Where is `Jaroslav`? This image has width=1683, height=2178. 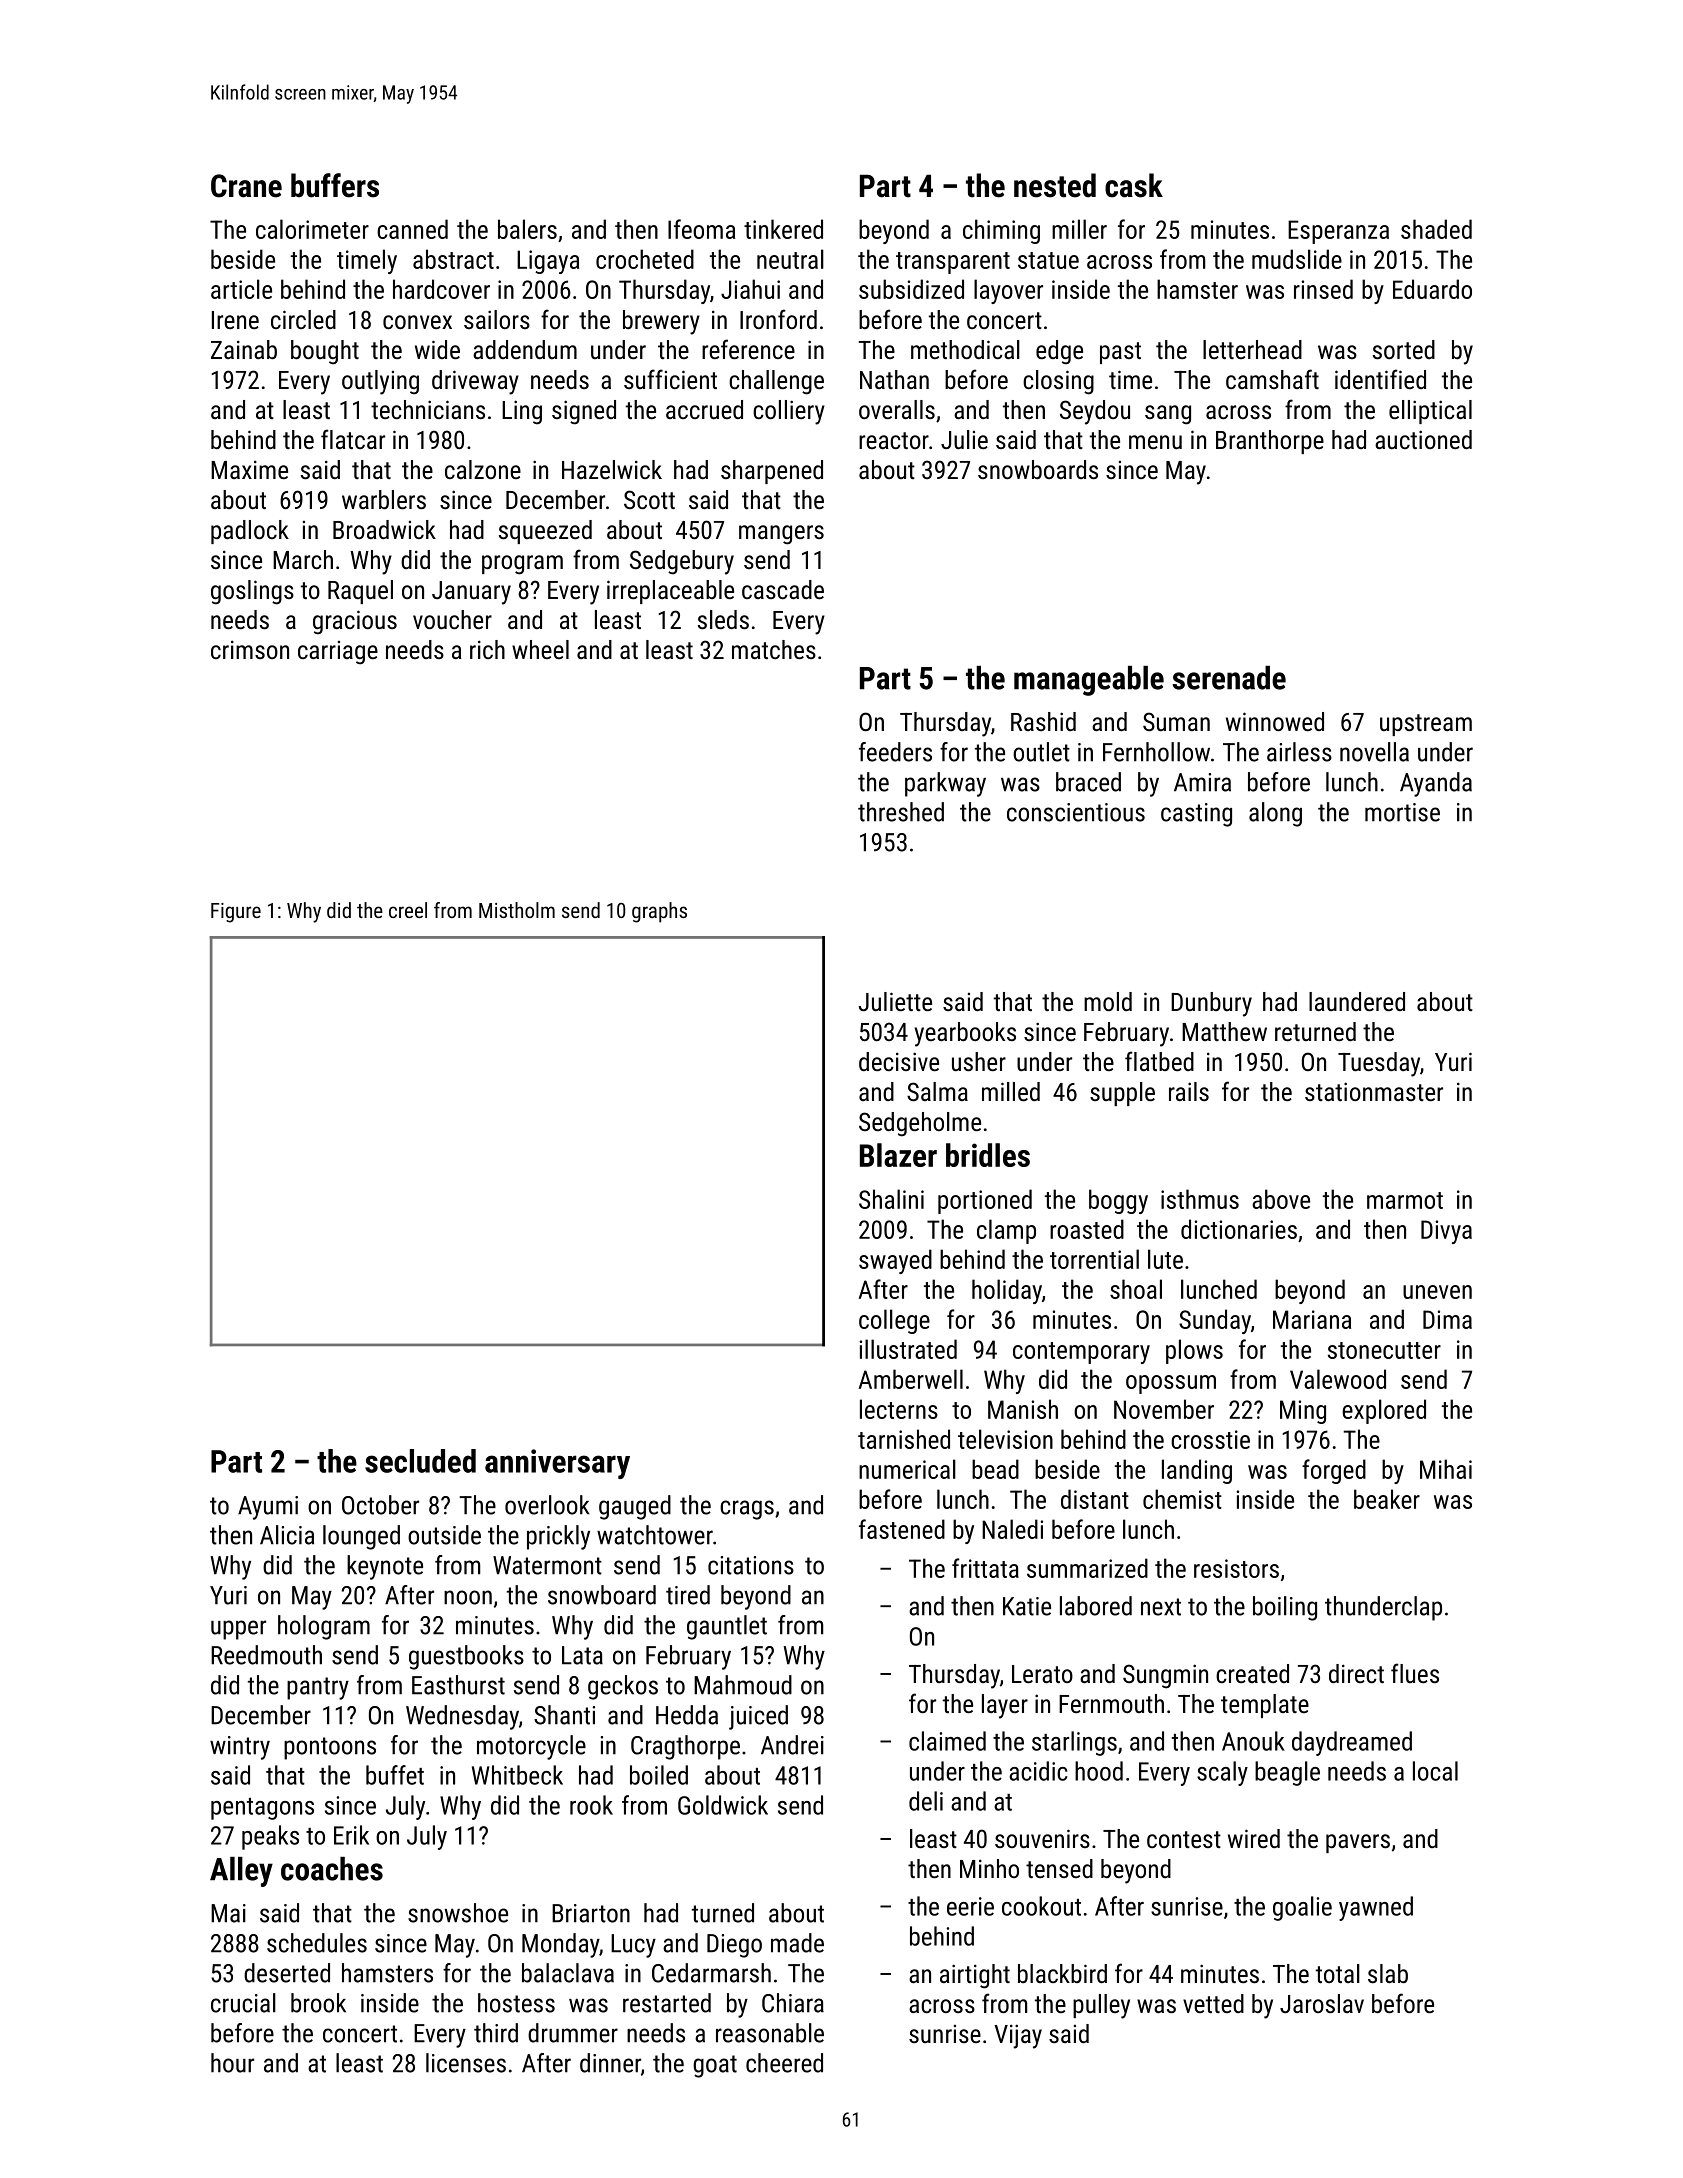
Jaroslav is located at coordinates (1322, 2003).
